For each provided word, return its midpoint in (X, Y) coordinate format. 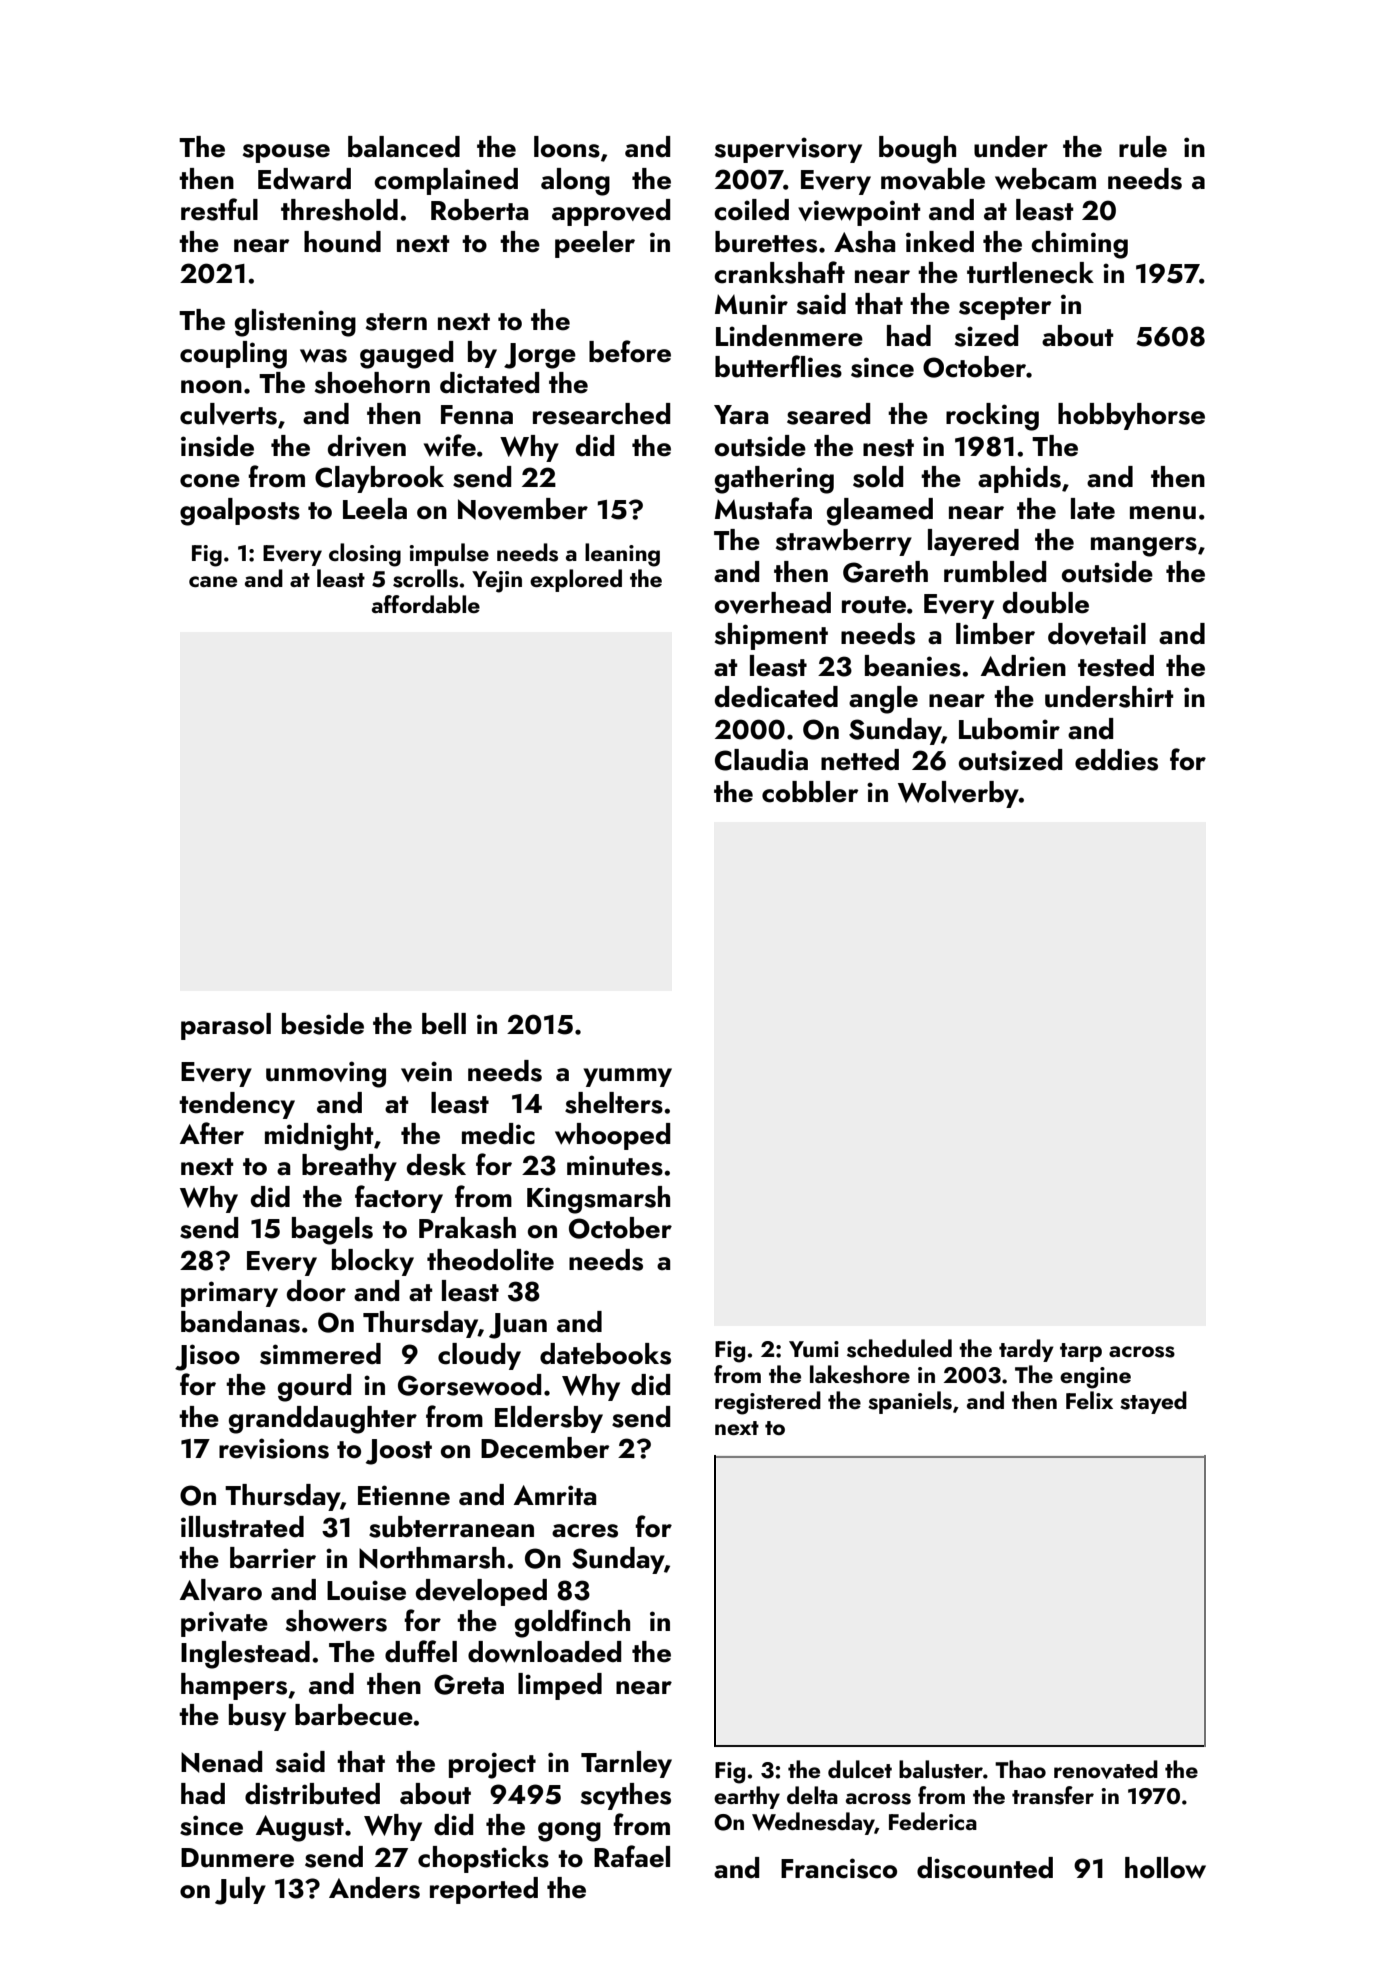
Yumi (814, 1349)
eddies (1116, 760)
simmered (320, 1354)
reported (484, 1890)
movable (933, 179)
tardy (1026, 1350)
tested (1116, 666)
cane (213, 581)
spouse (286, 153)
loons (567, 147)
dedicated (776, 697)
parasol (226, 1026)
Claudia (761, 760)
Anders (374, 1888)
